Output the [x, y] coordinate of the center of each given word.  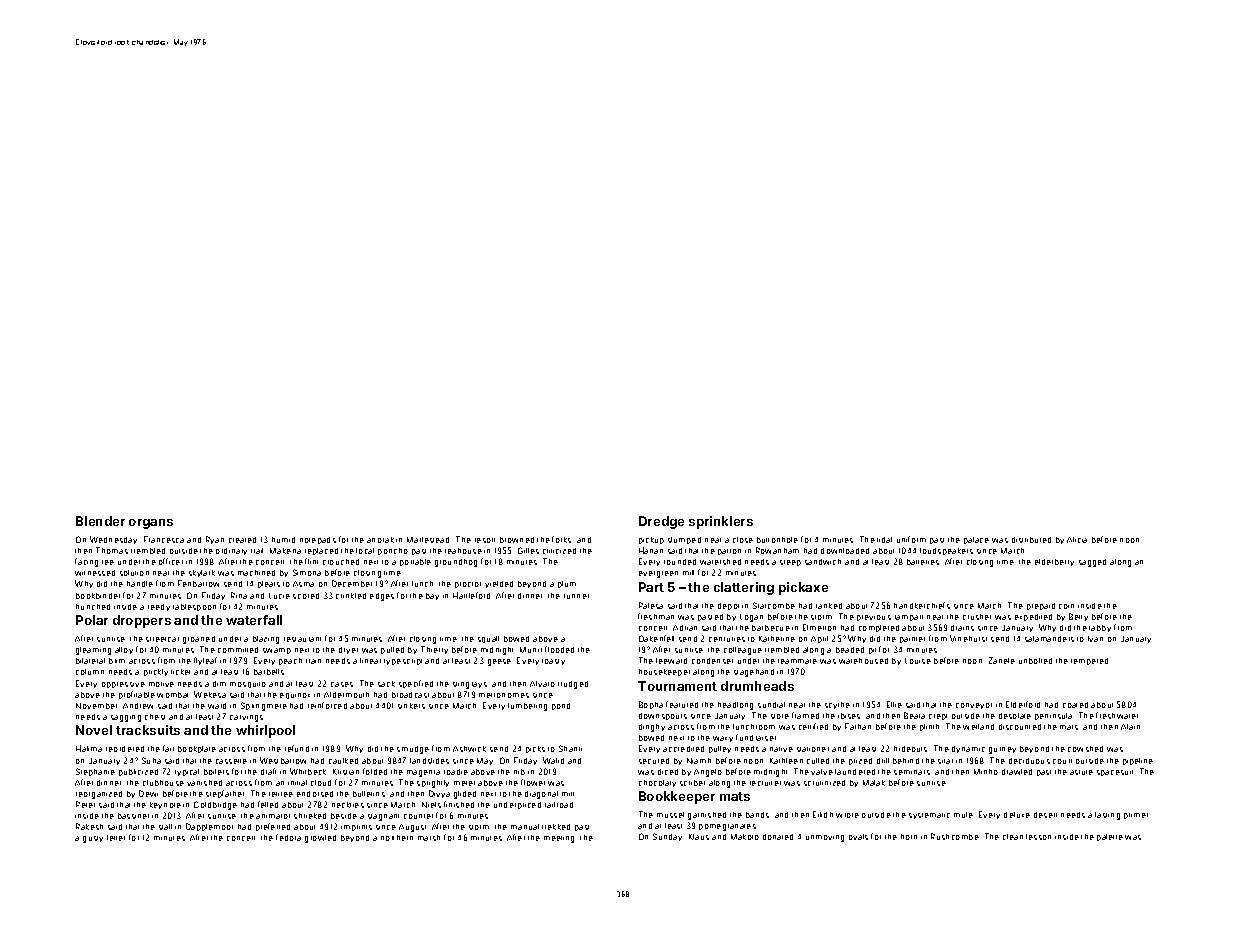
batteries [923, 562]
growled [320, 839]
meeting [559, 839]
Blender [100, 521]
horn [909, 837]
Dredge [661, 522]
